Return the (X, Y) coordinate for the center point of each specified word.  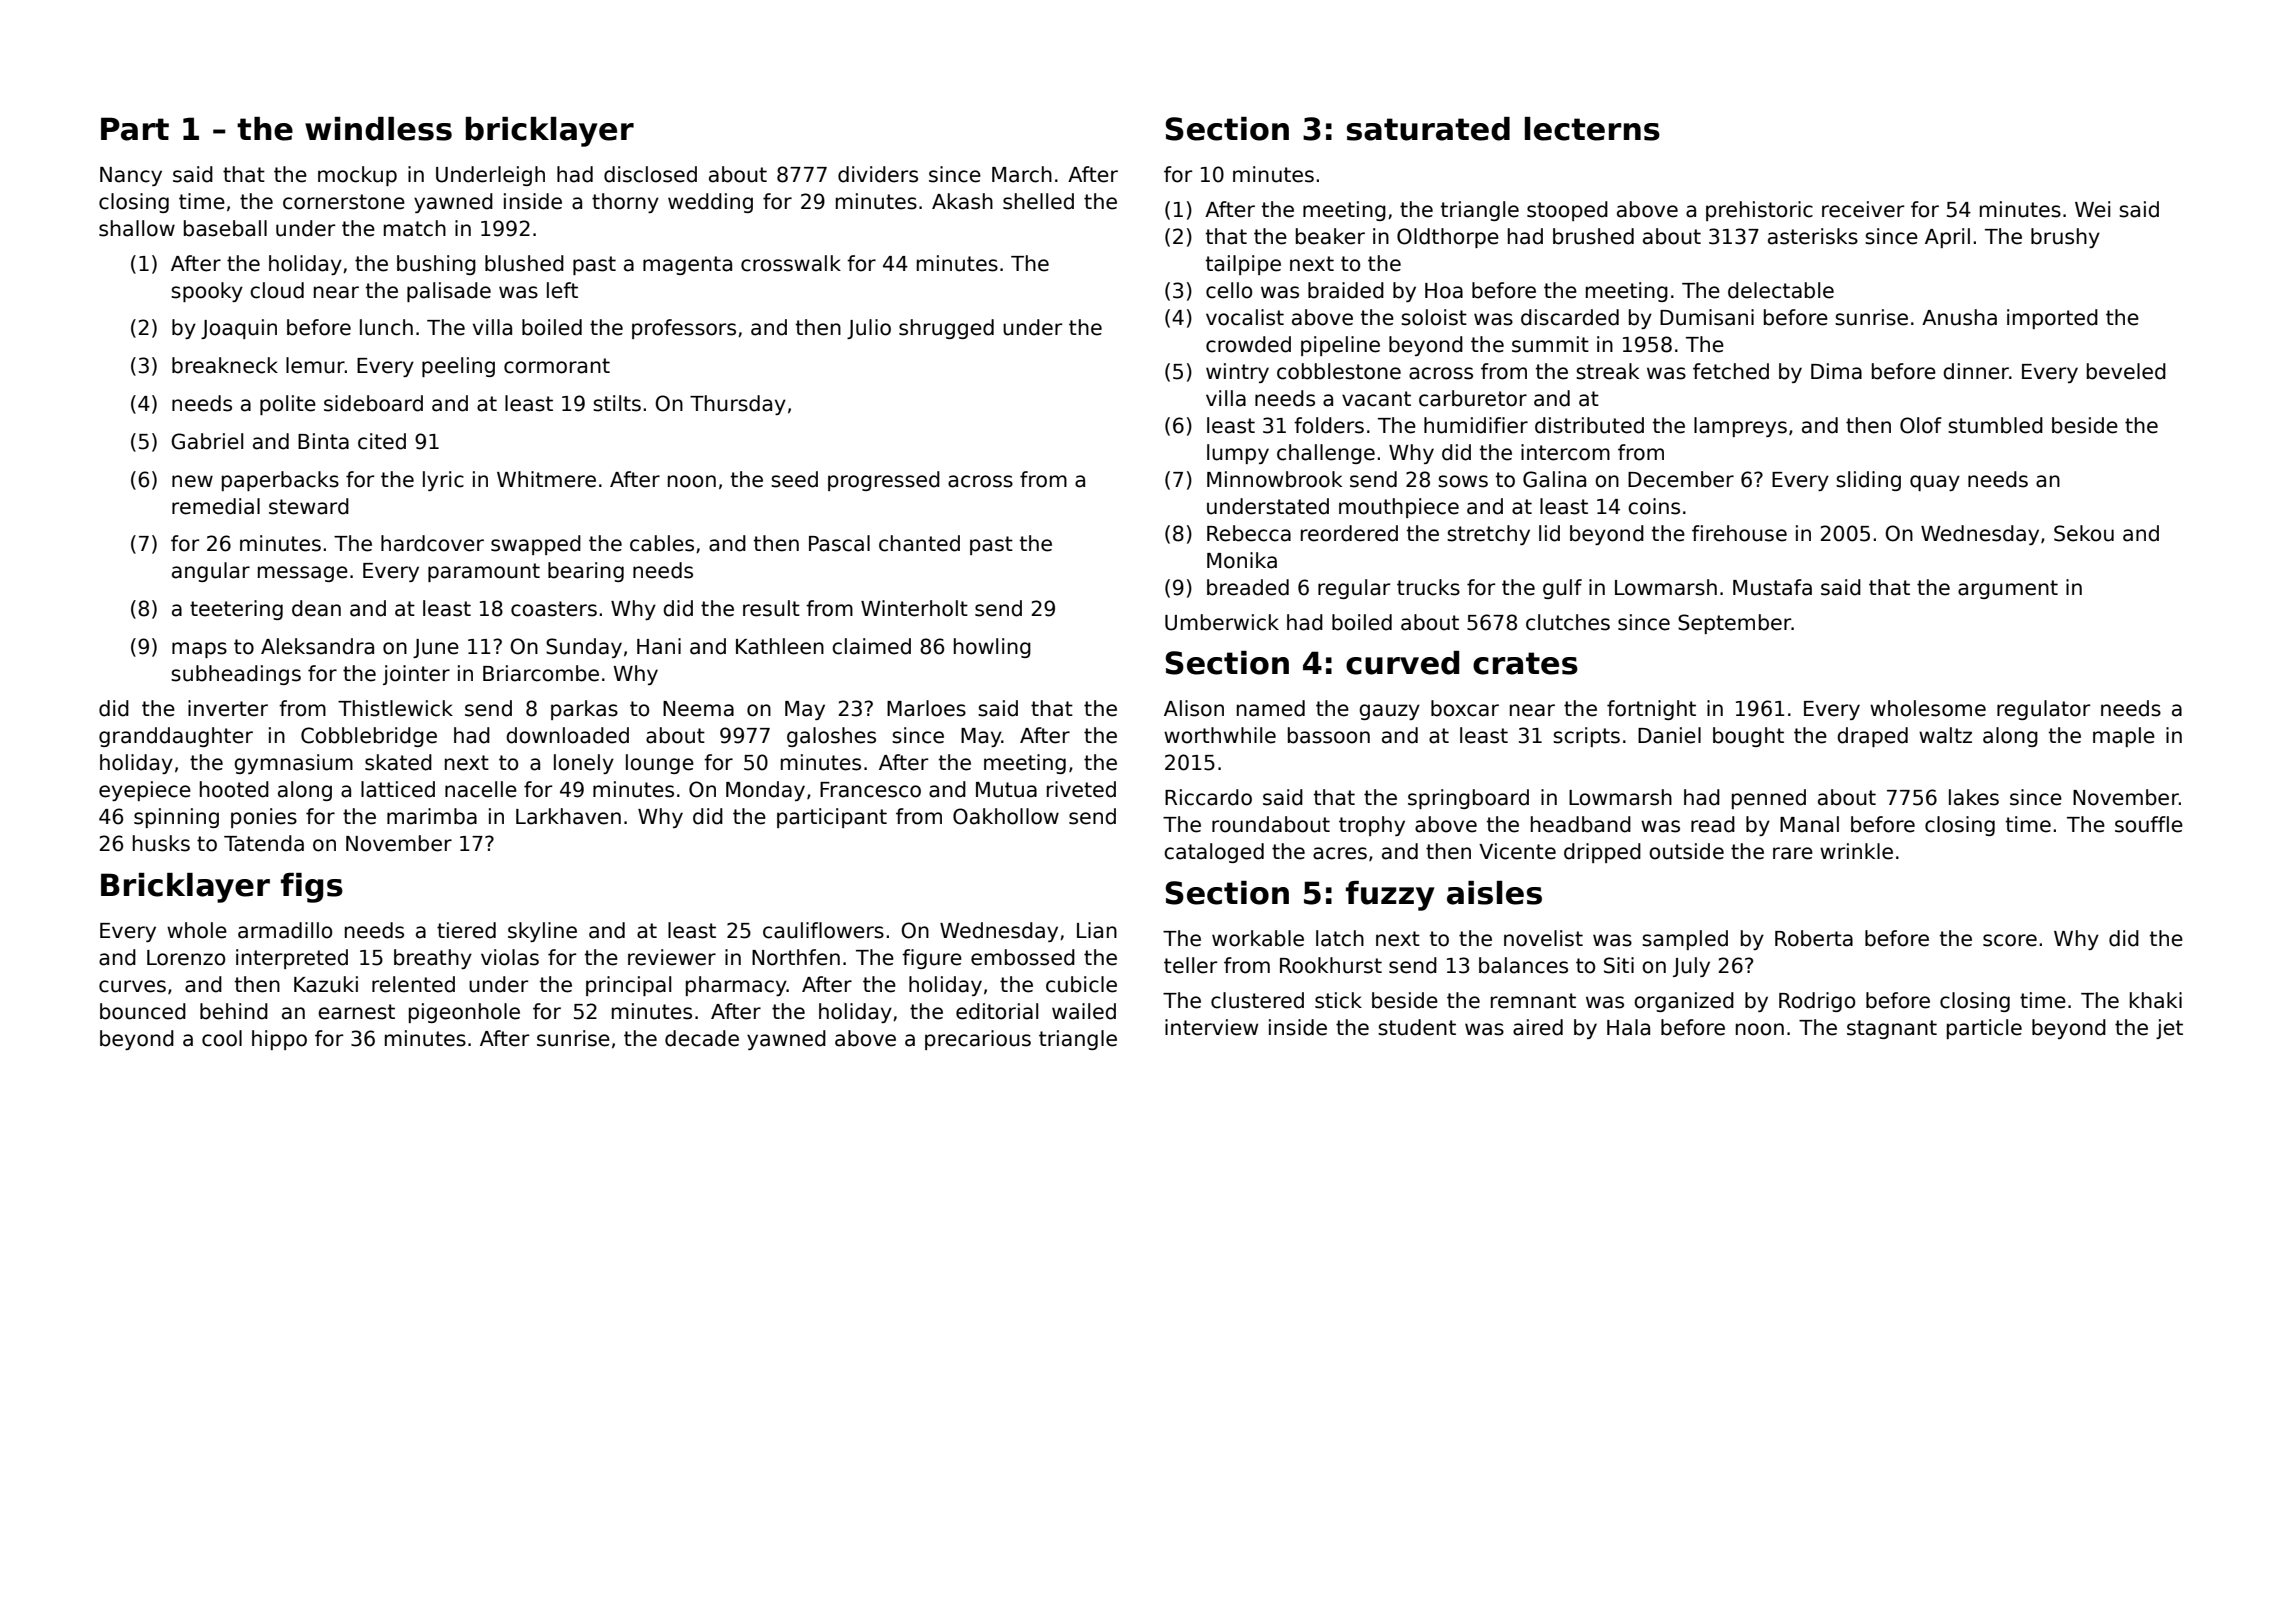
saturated (1428, 129)
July (1691, 967)
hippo (279, 1040)
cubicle (1081, 984)
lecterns (1592, 129)
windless (378, 129)
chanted (919, 543)
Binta (323, 441)
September (1734, 624)
